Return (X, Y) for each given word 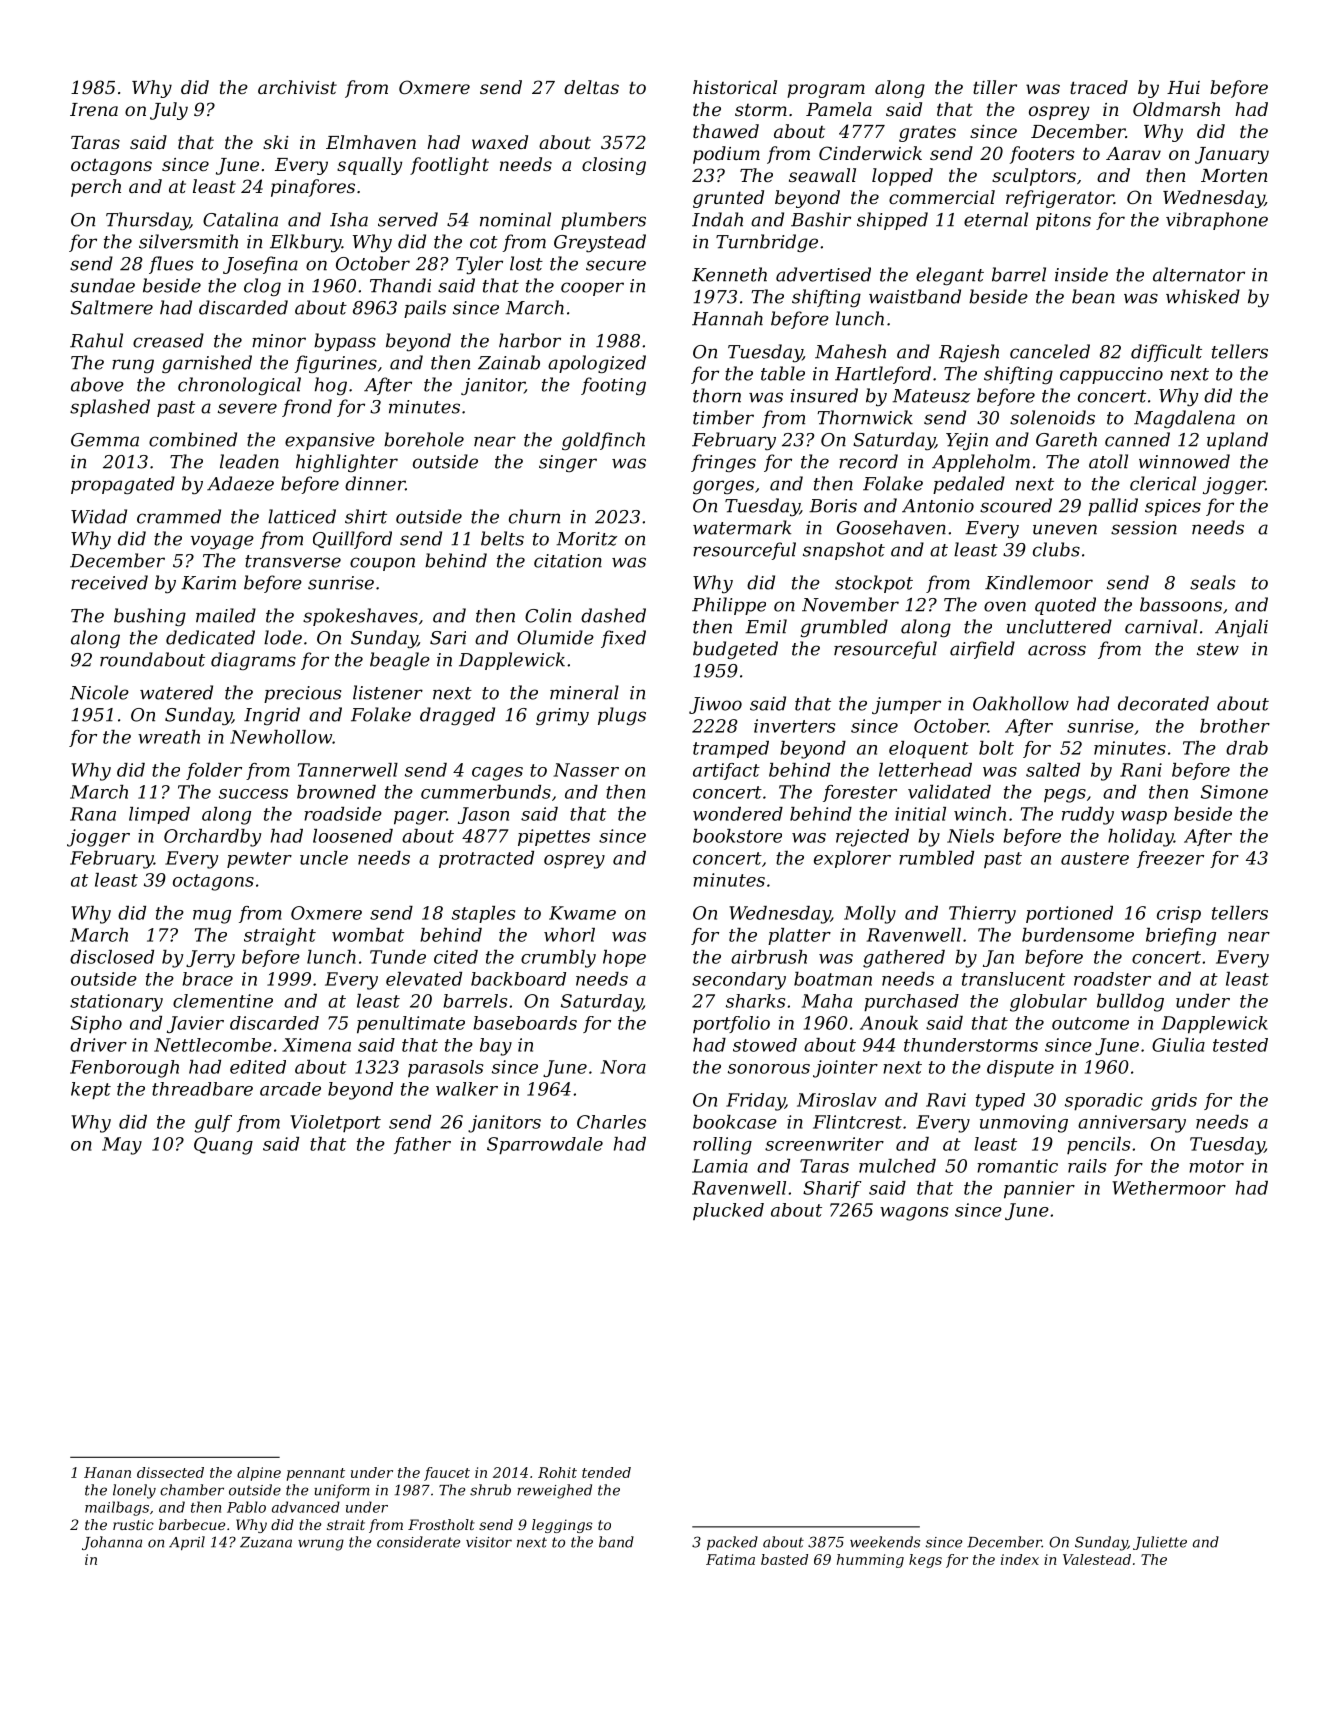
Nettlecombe (213, 1045)
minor (279, 341)
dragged (457, 716)
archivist (297, 87)
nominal (515, 219)
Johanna (112, 1543)
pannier (1039, 1190)
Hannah (727, 318)
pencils (1098, 1145)
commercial (942, 197)
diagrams (253, 661)
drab (1247, 748)
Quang (223, 1146)
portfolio (731, 1024)
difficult (1166, 353)
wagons (914, 1214)
